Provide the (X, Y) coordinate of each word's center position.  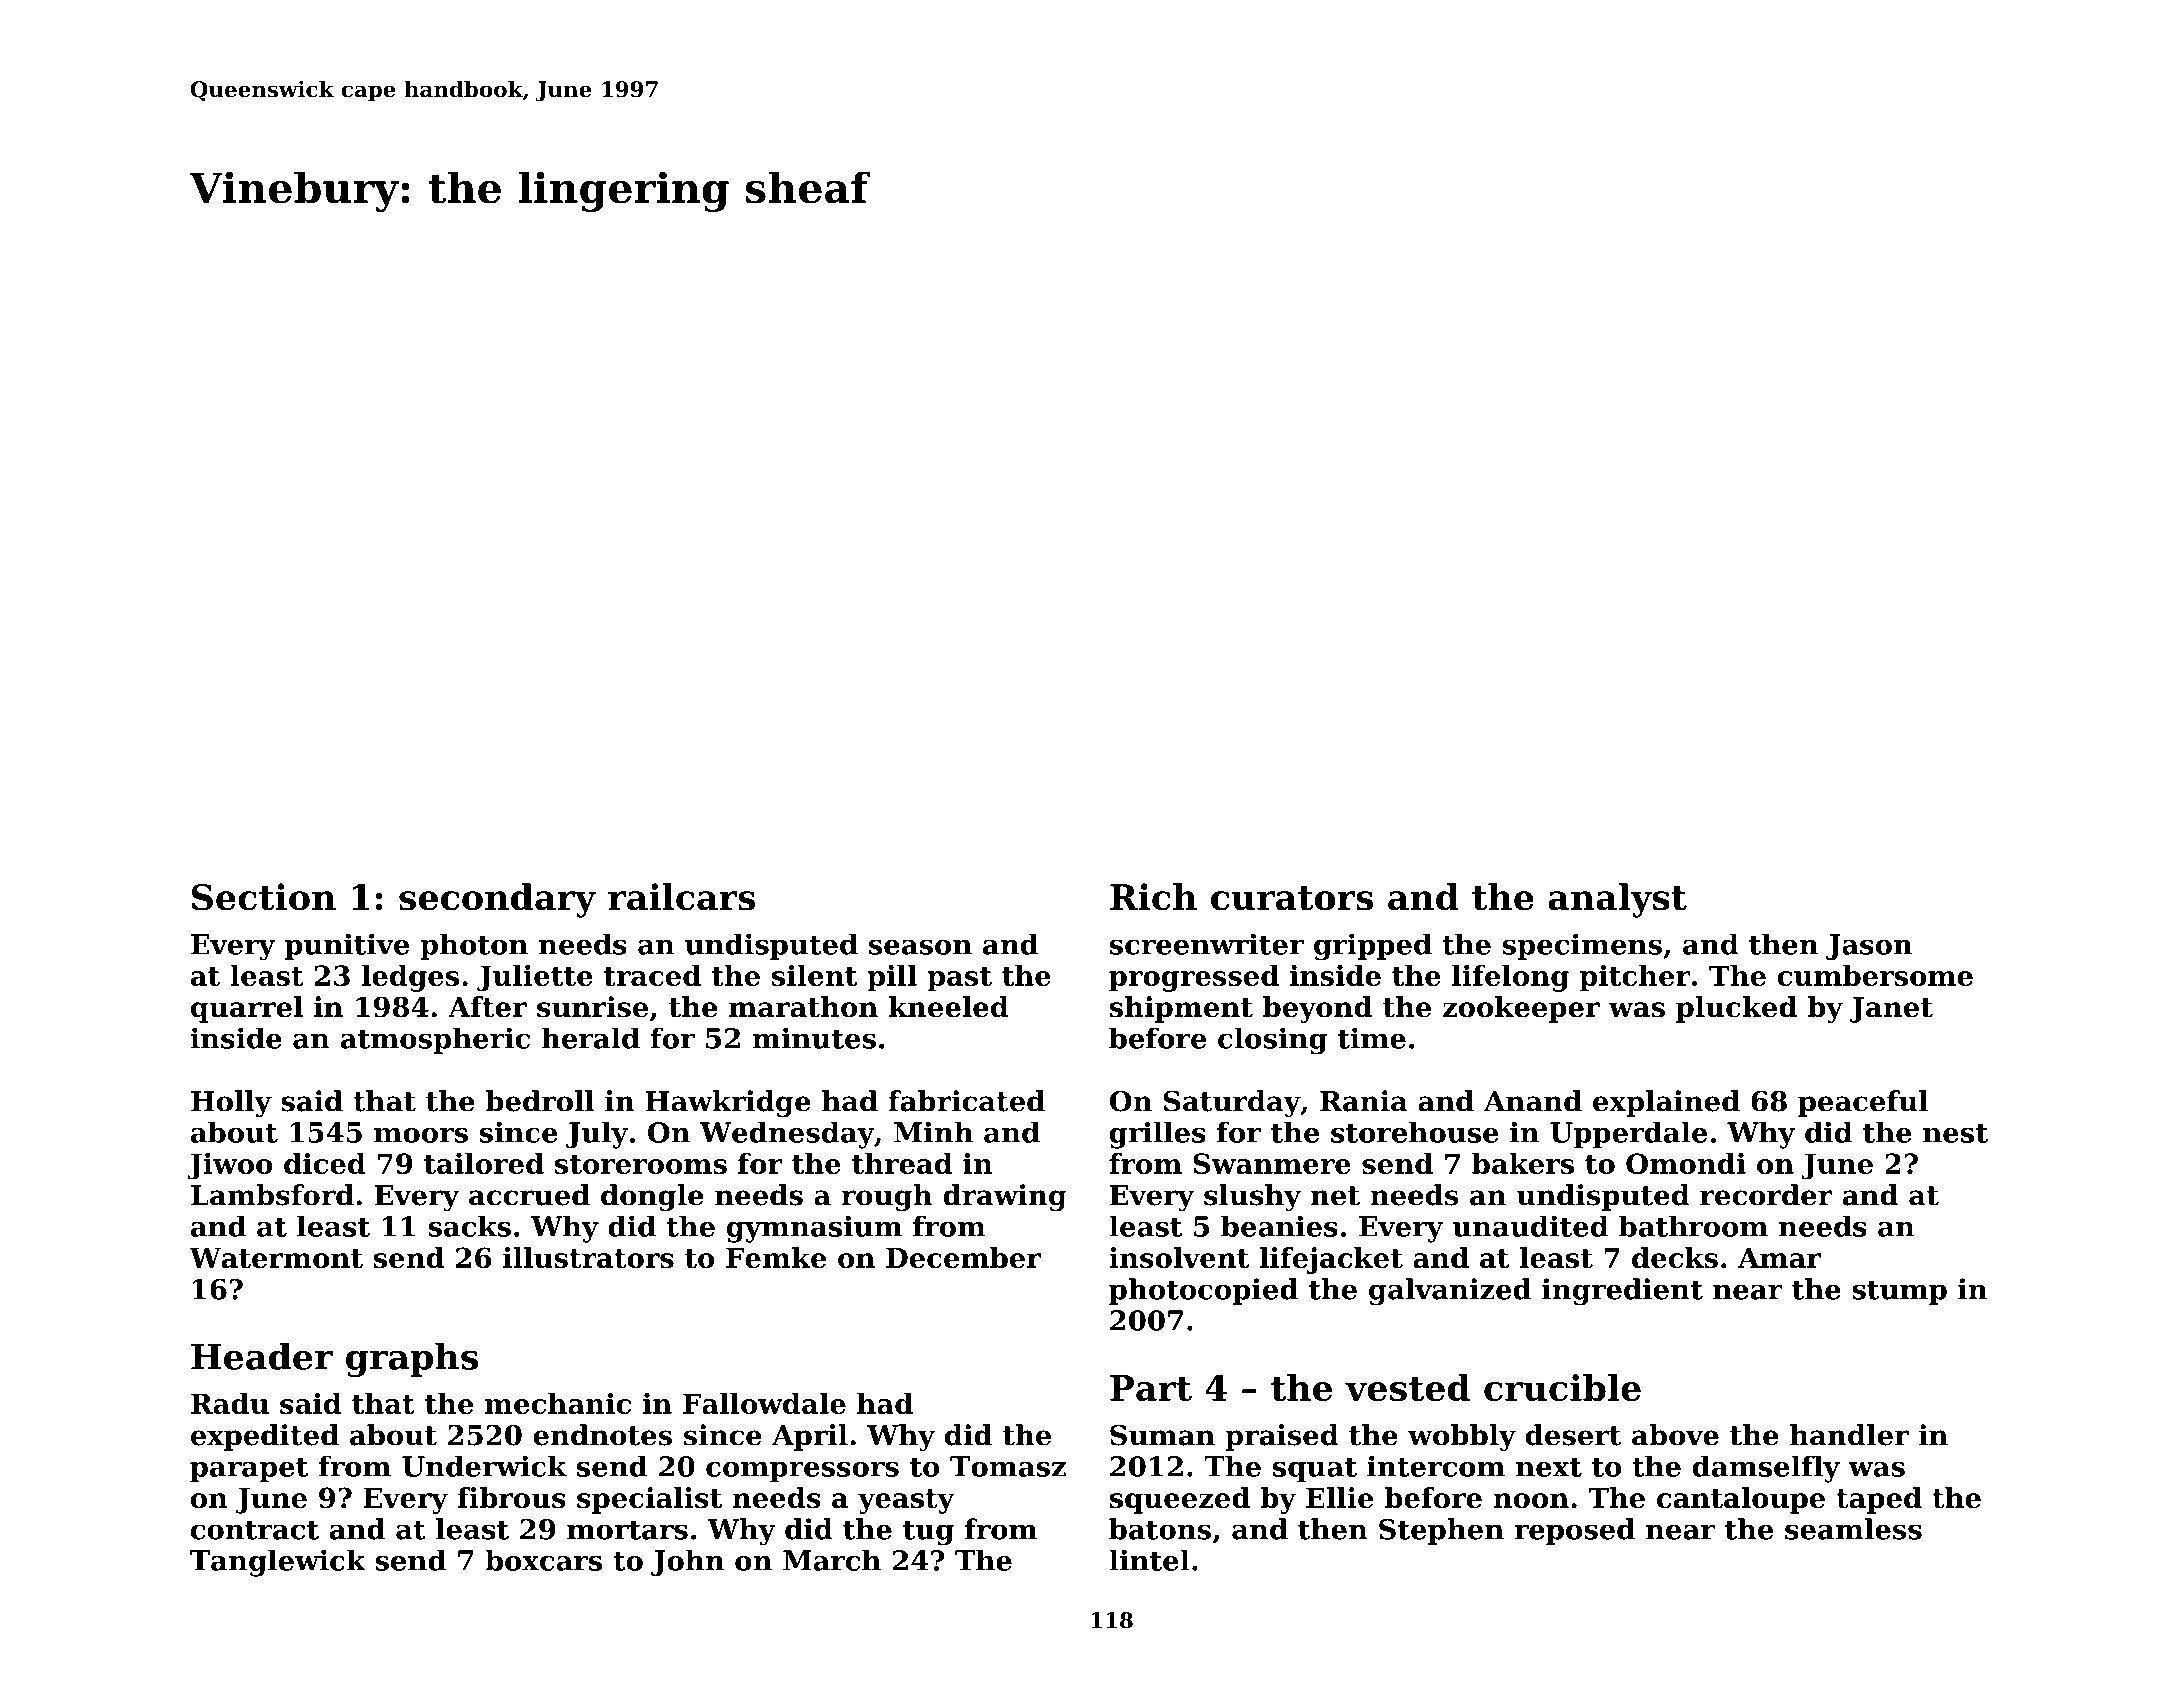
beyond (1317, 1009)
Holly (231, 1103)
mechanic (558, 1403)
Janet (1891, 1010)
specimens (1582, 946)
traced (652, 975)
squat (1315, 1470)
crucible (1562, 1387)
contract (255, 1530)
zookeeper (1521, 1009)
